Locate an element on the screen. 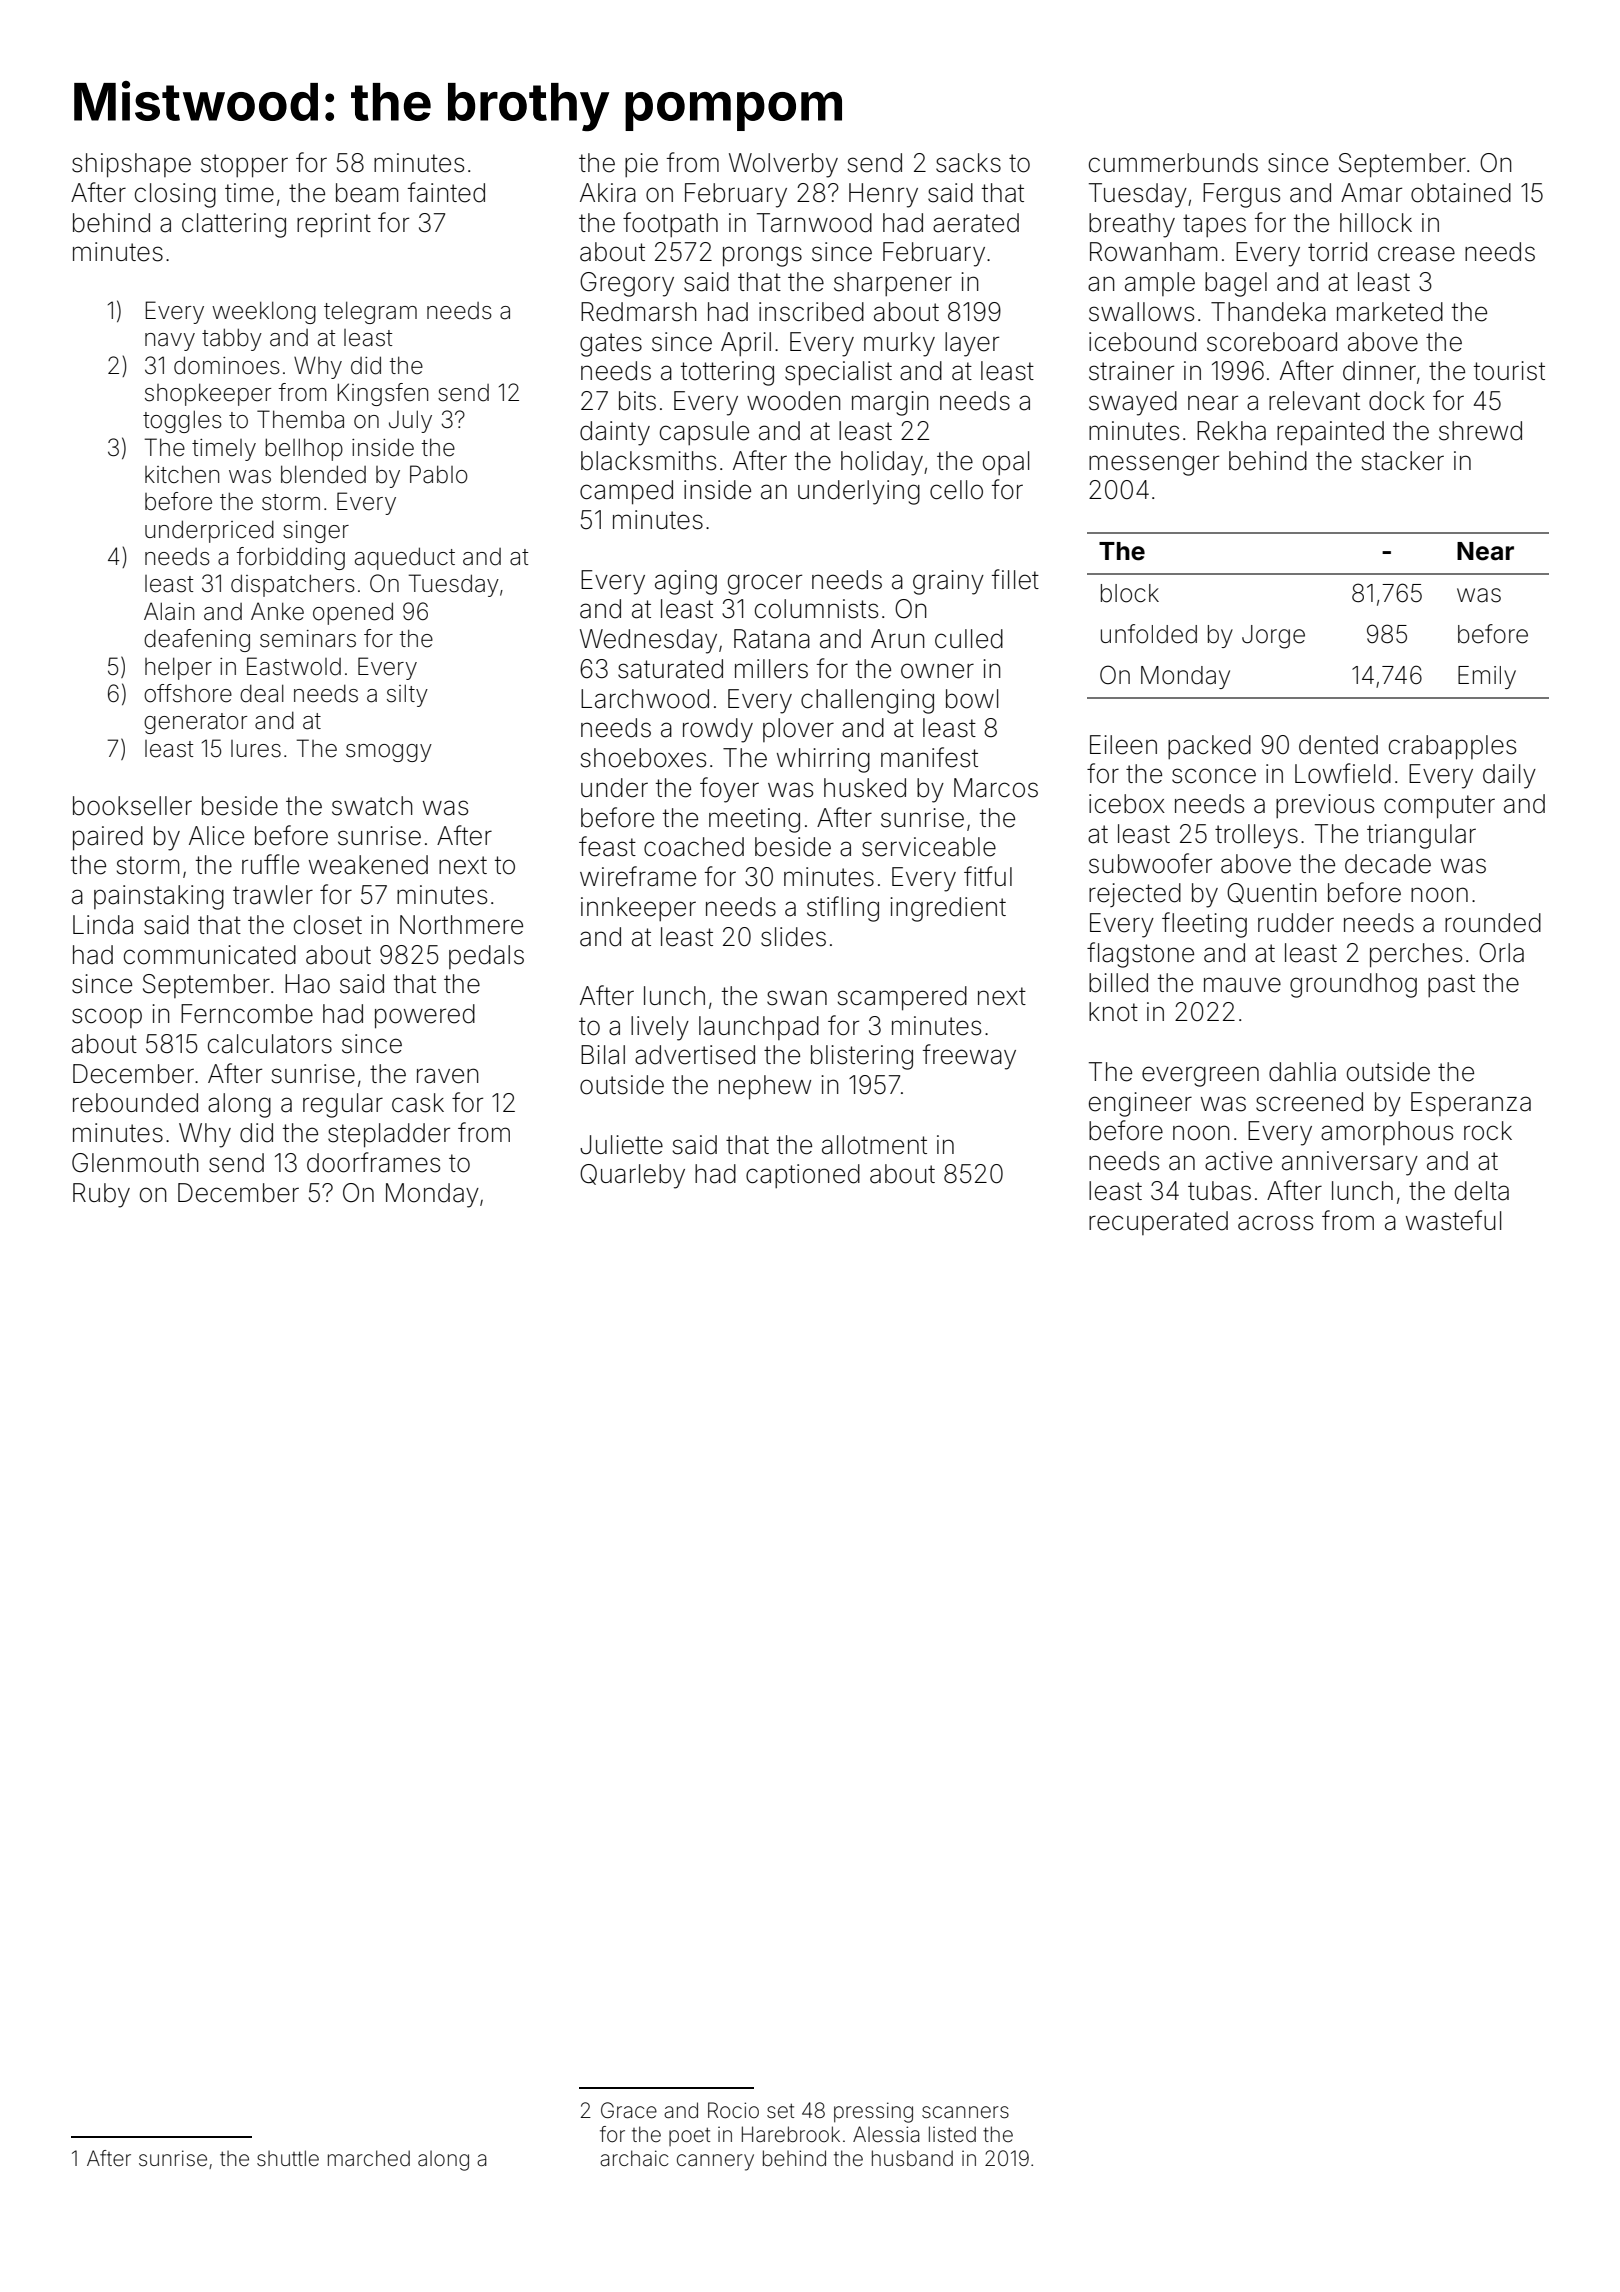 The width and height of the screenshot is (1620, 2292). foyer is located at coordinates (729, 790).
